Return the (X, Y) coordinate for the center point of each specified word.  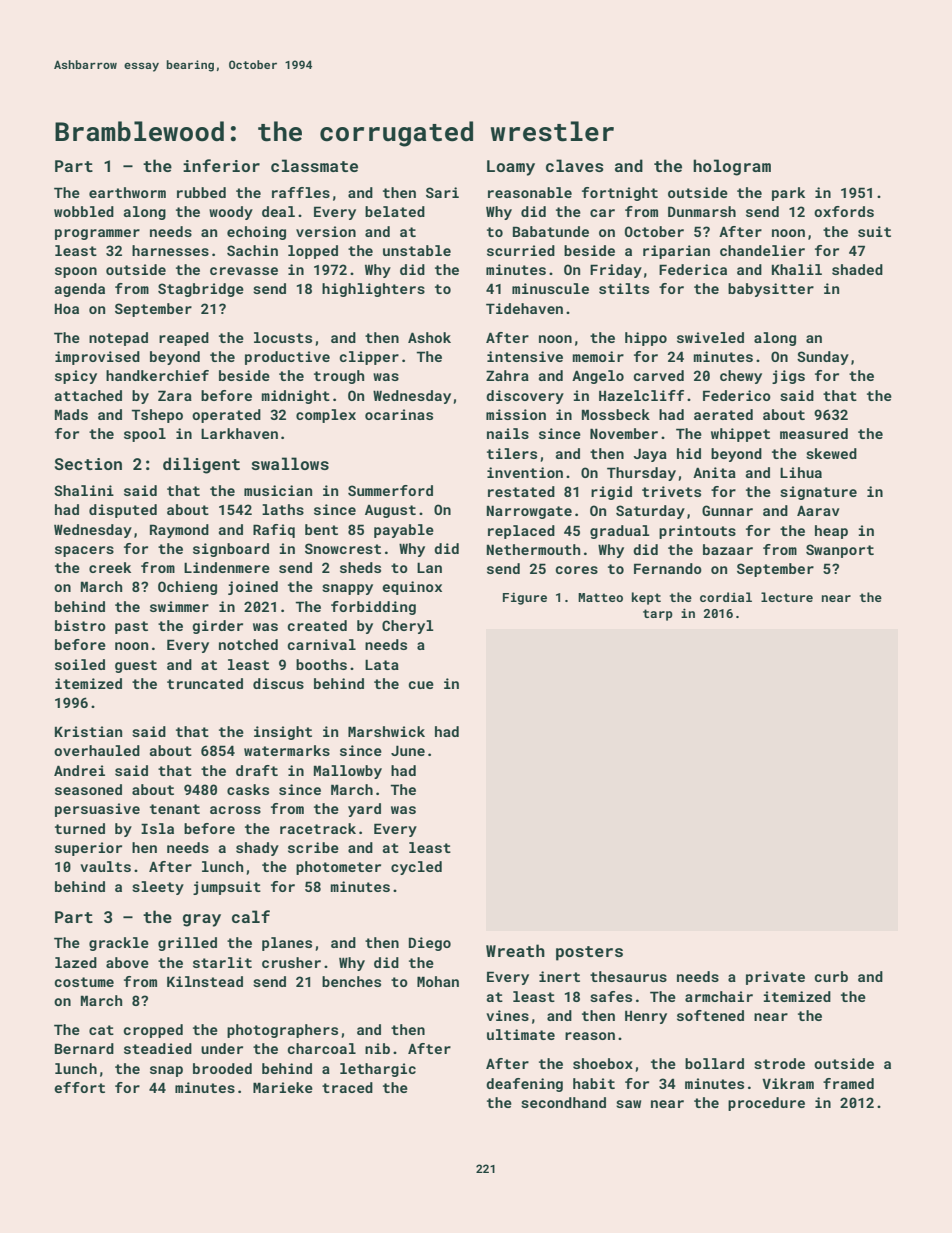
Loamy (511, 168)
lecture (787, 597)
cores (576, 570)
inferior (221, 165)
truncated (205, 683)
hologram (732, 167)
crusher (291, 962)
